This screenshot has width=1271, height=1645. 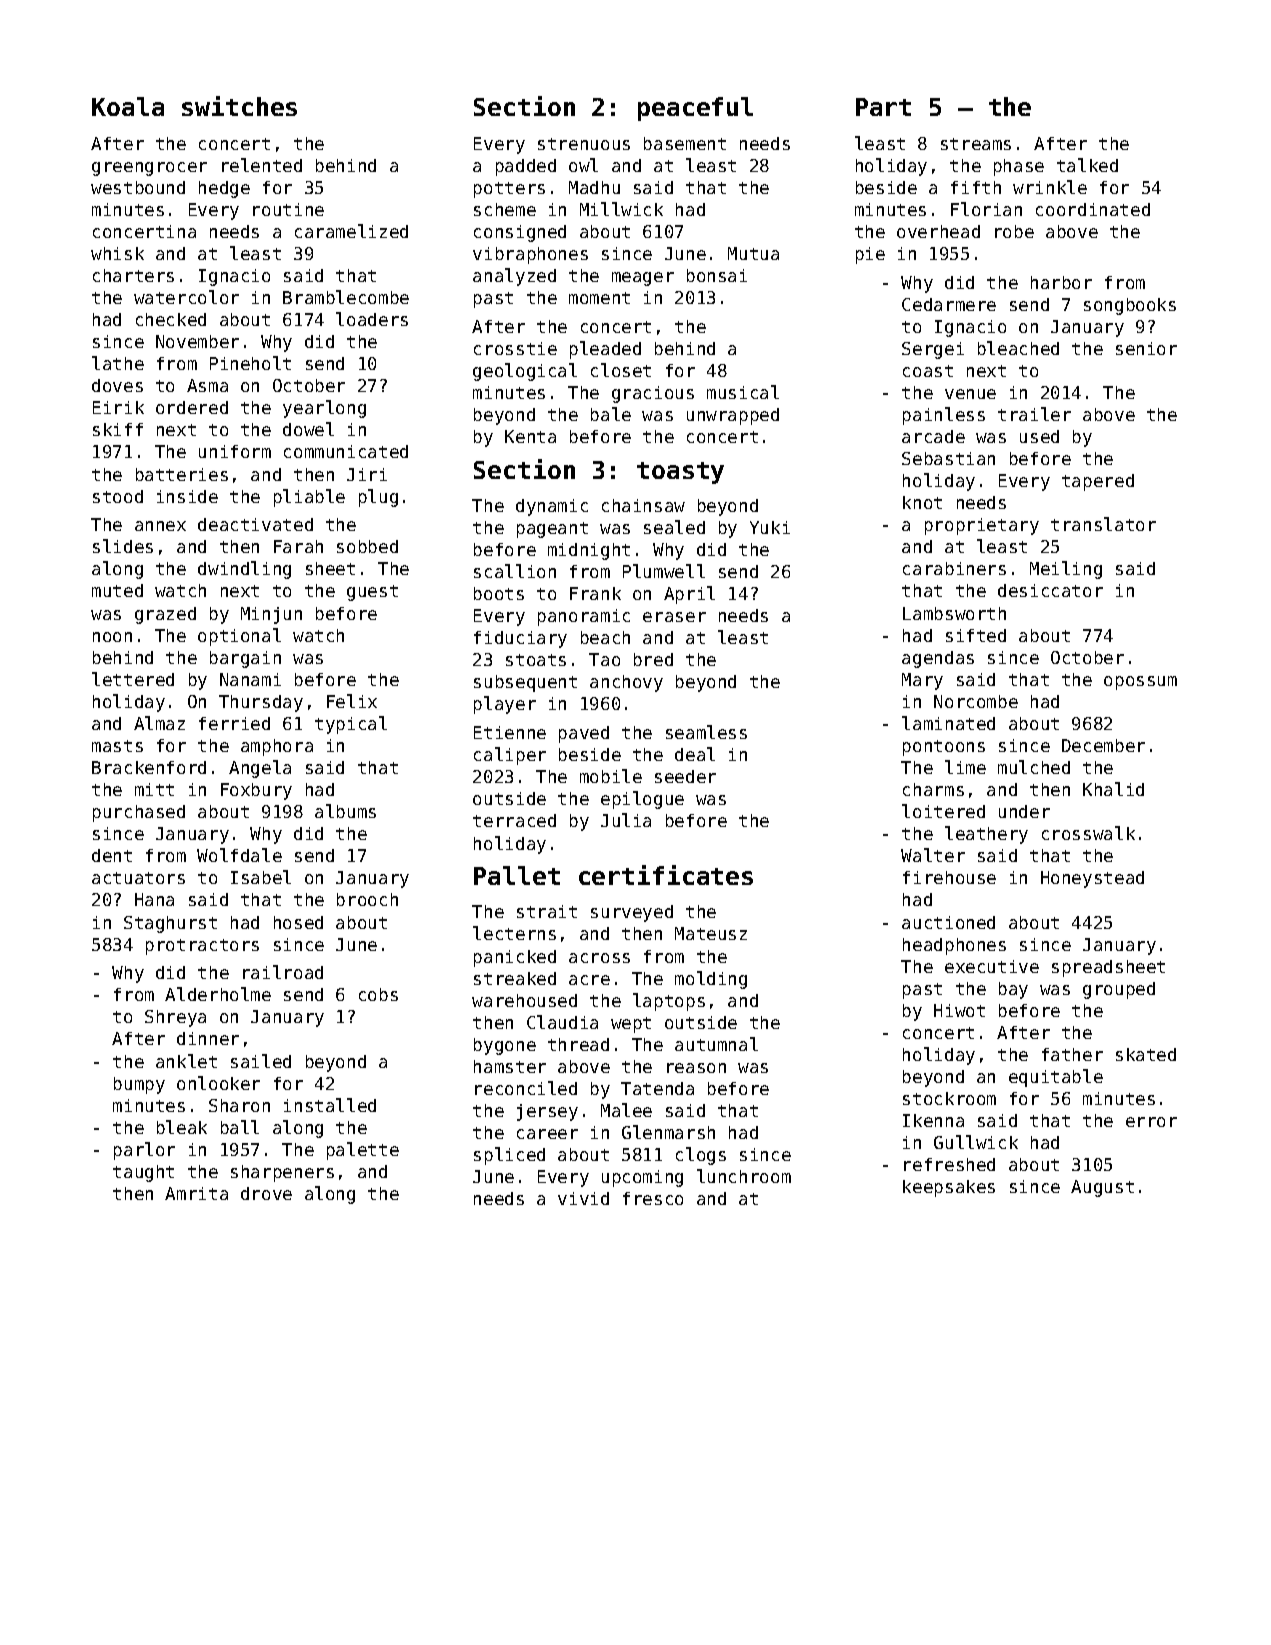 What do you see at coordinates (938, 231) in the screenshot?
I see `overhead` at bounding box center [938, 231].
